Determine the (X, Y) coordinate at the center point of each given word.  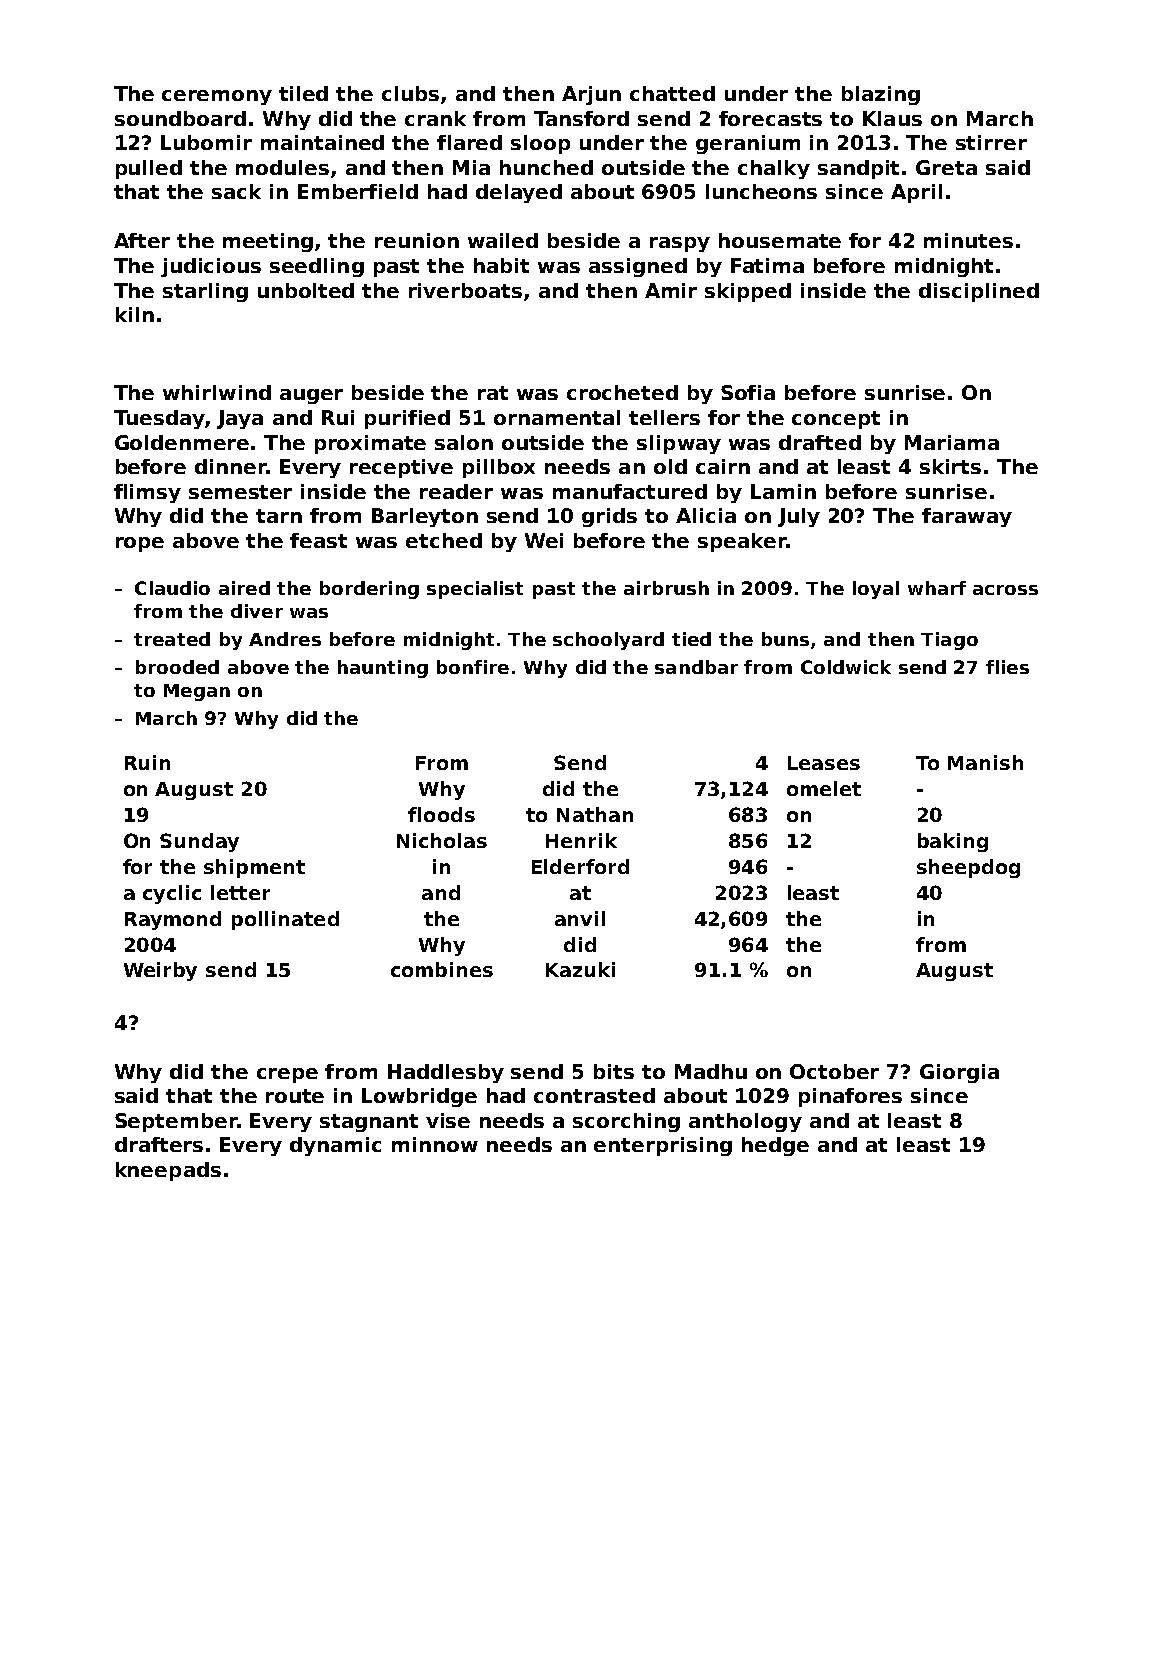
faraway (967, 517)
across (1005, 590)
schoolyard (608, 641)
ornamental (557, 417)
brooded (177, 667)
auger (311, 396)
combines (442, 969)
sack (236, 191)
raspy (680, 244)
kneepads (168, 1171)
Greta (946, 167)
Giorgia (959, 1073)
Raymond (173, 920)
